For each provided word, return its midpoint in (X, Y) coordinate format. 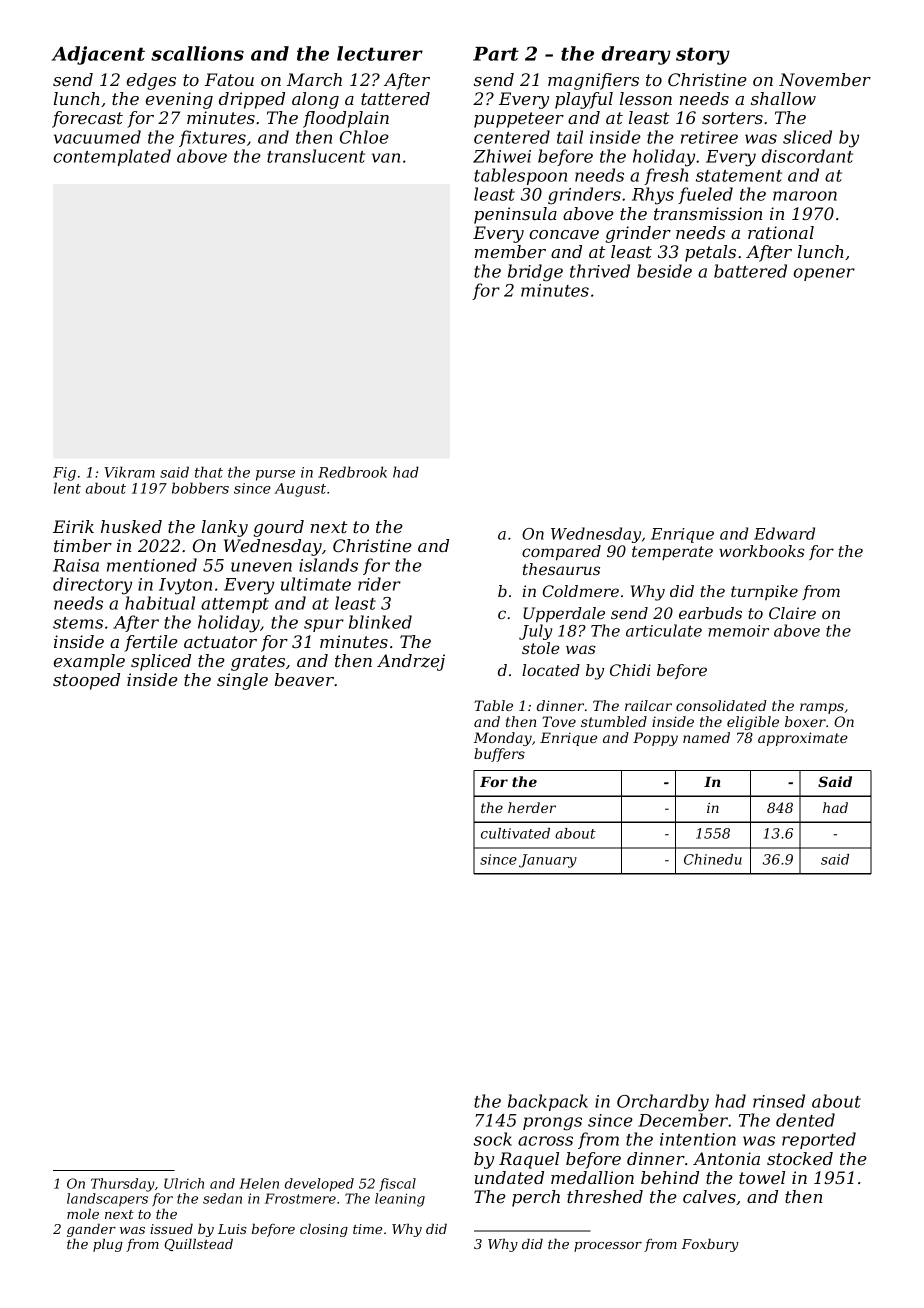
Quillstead (198, 1244)
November (825, 79)
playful (584, 100)
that (209, 472)
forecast (87, 119)
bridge (535, 273)
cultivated (515, 833)
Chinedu (713, 859)
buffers (499, 755)
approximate (803, 739)
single (242, 681)
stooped (86, 681)
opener (824, 274)
